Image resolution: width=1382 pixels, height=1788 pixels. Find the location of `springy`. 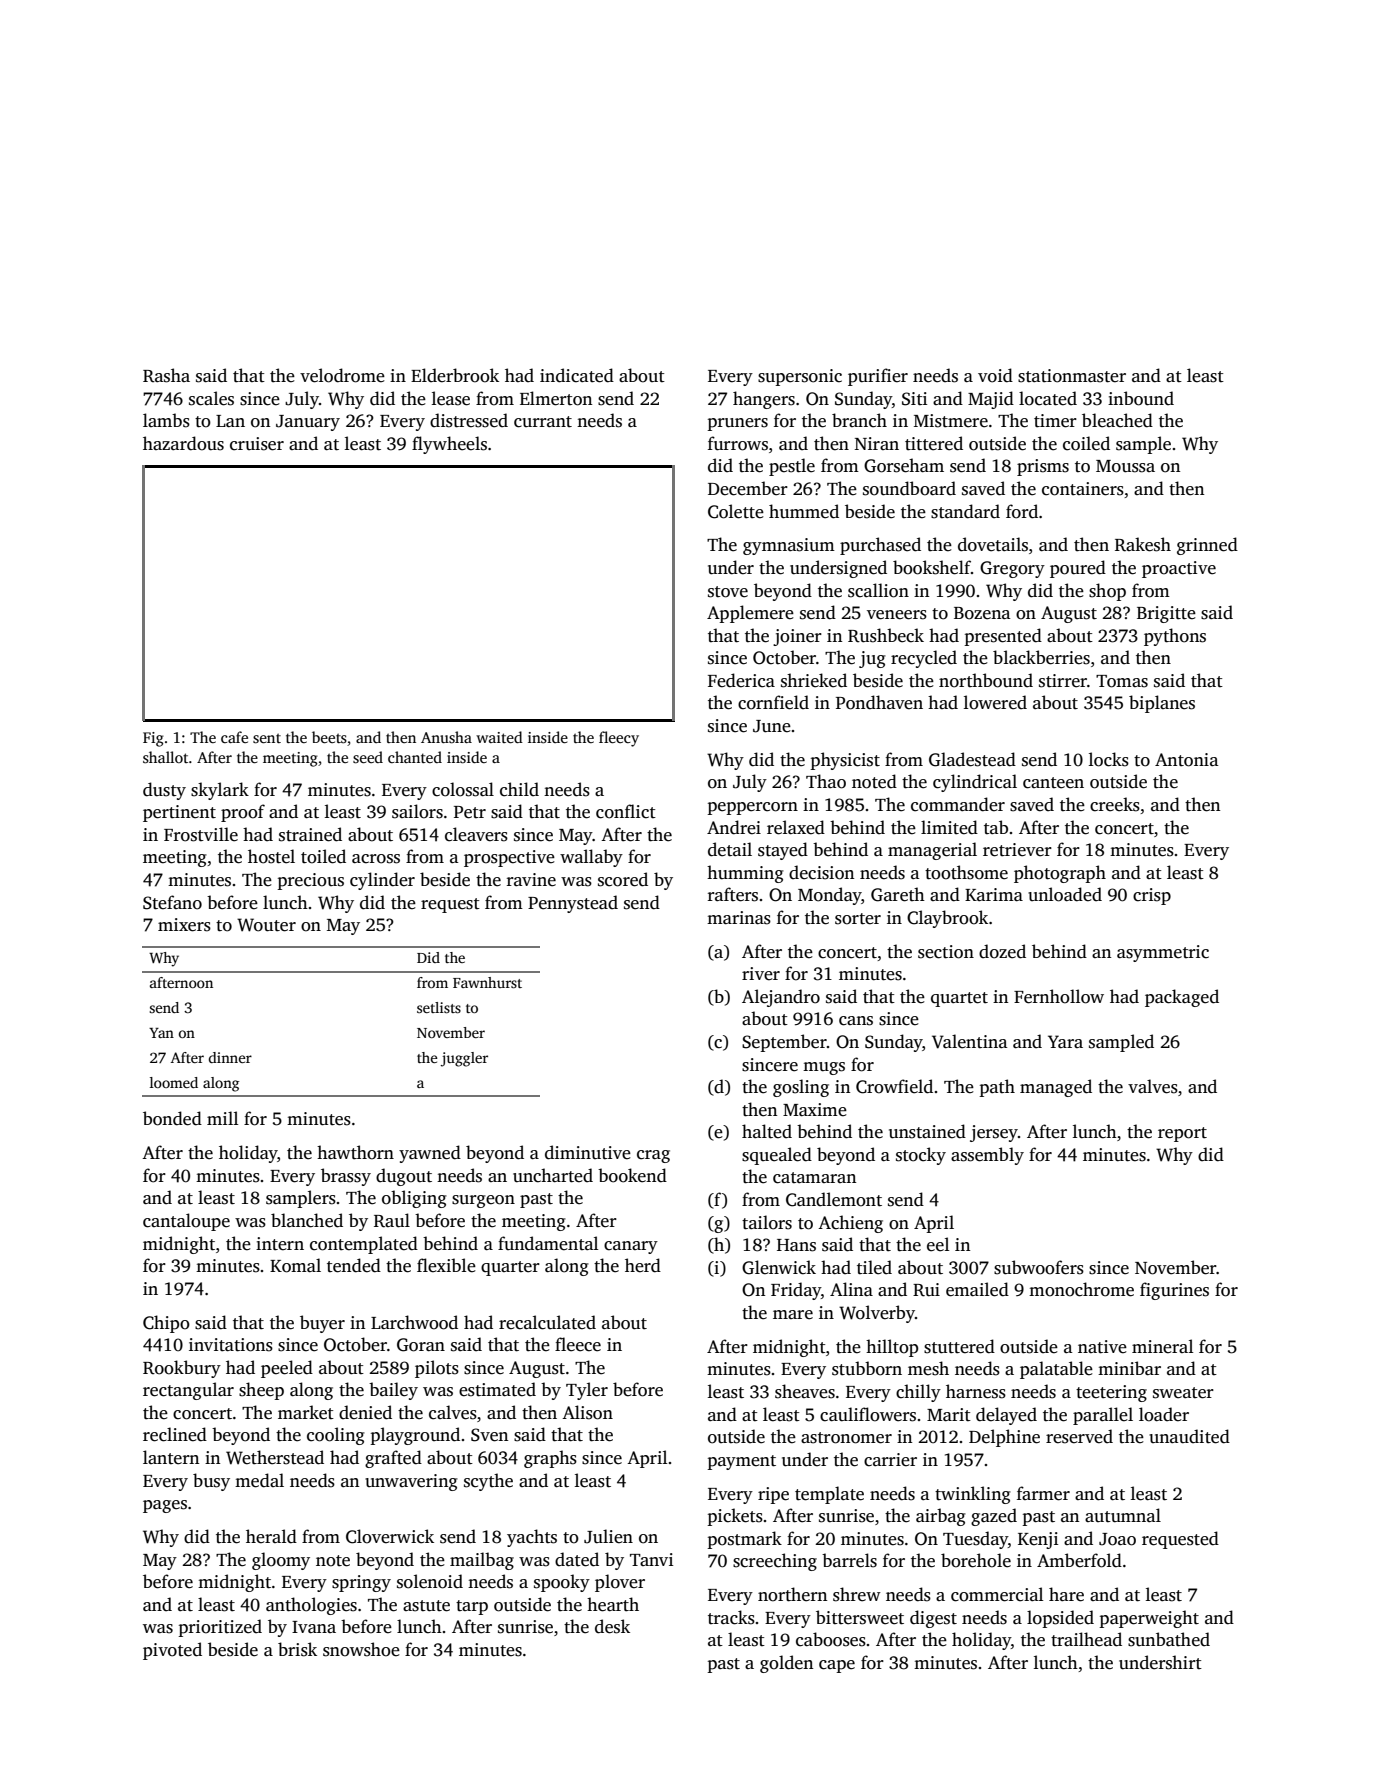

springy is located at coordinates (361, 1583).
